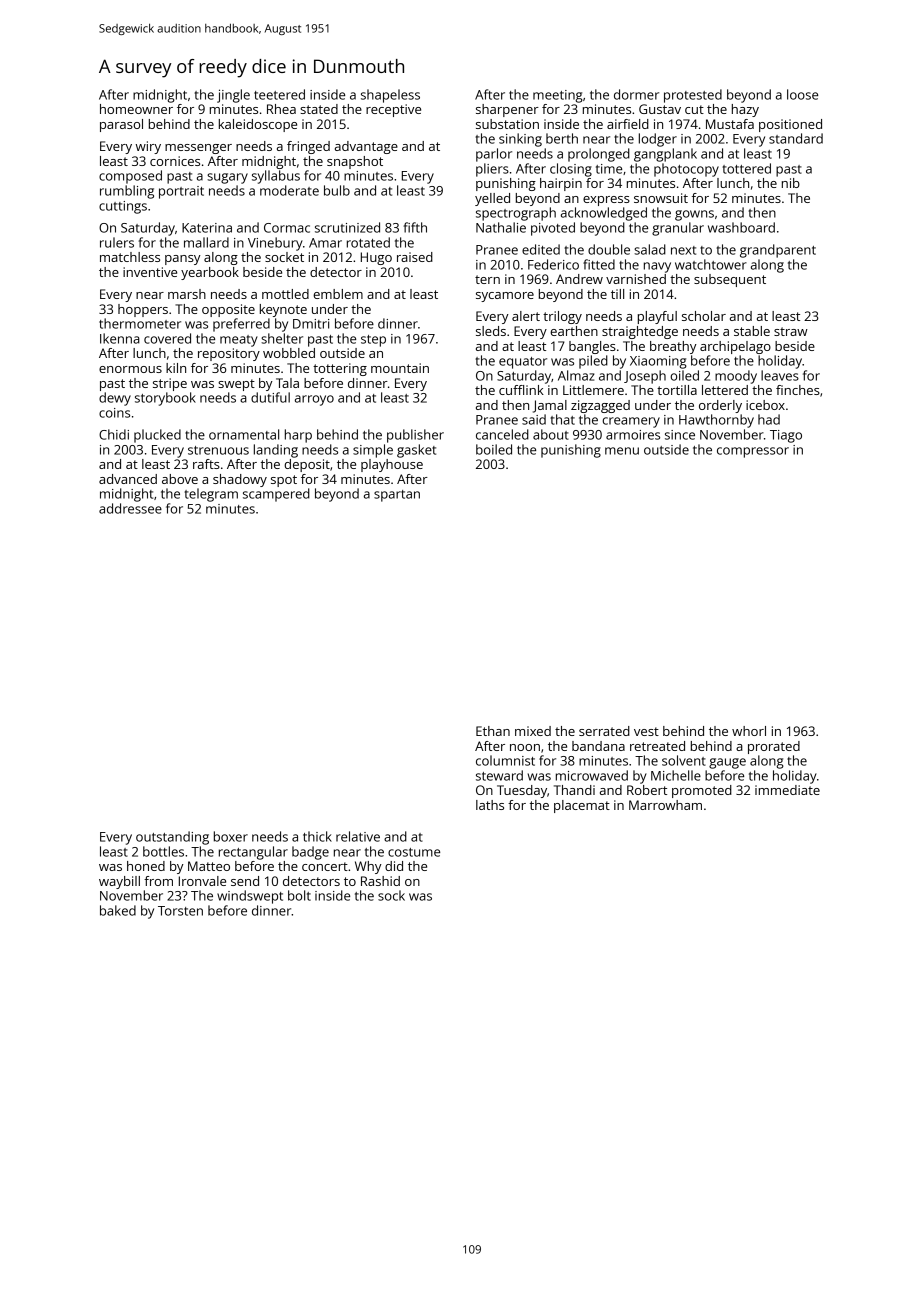 The image size is (924, 1308). What do you see at coordinates (787, 790) in the image?
I see `immediate` at bounding box center [787, 790].
